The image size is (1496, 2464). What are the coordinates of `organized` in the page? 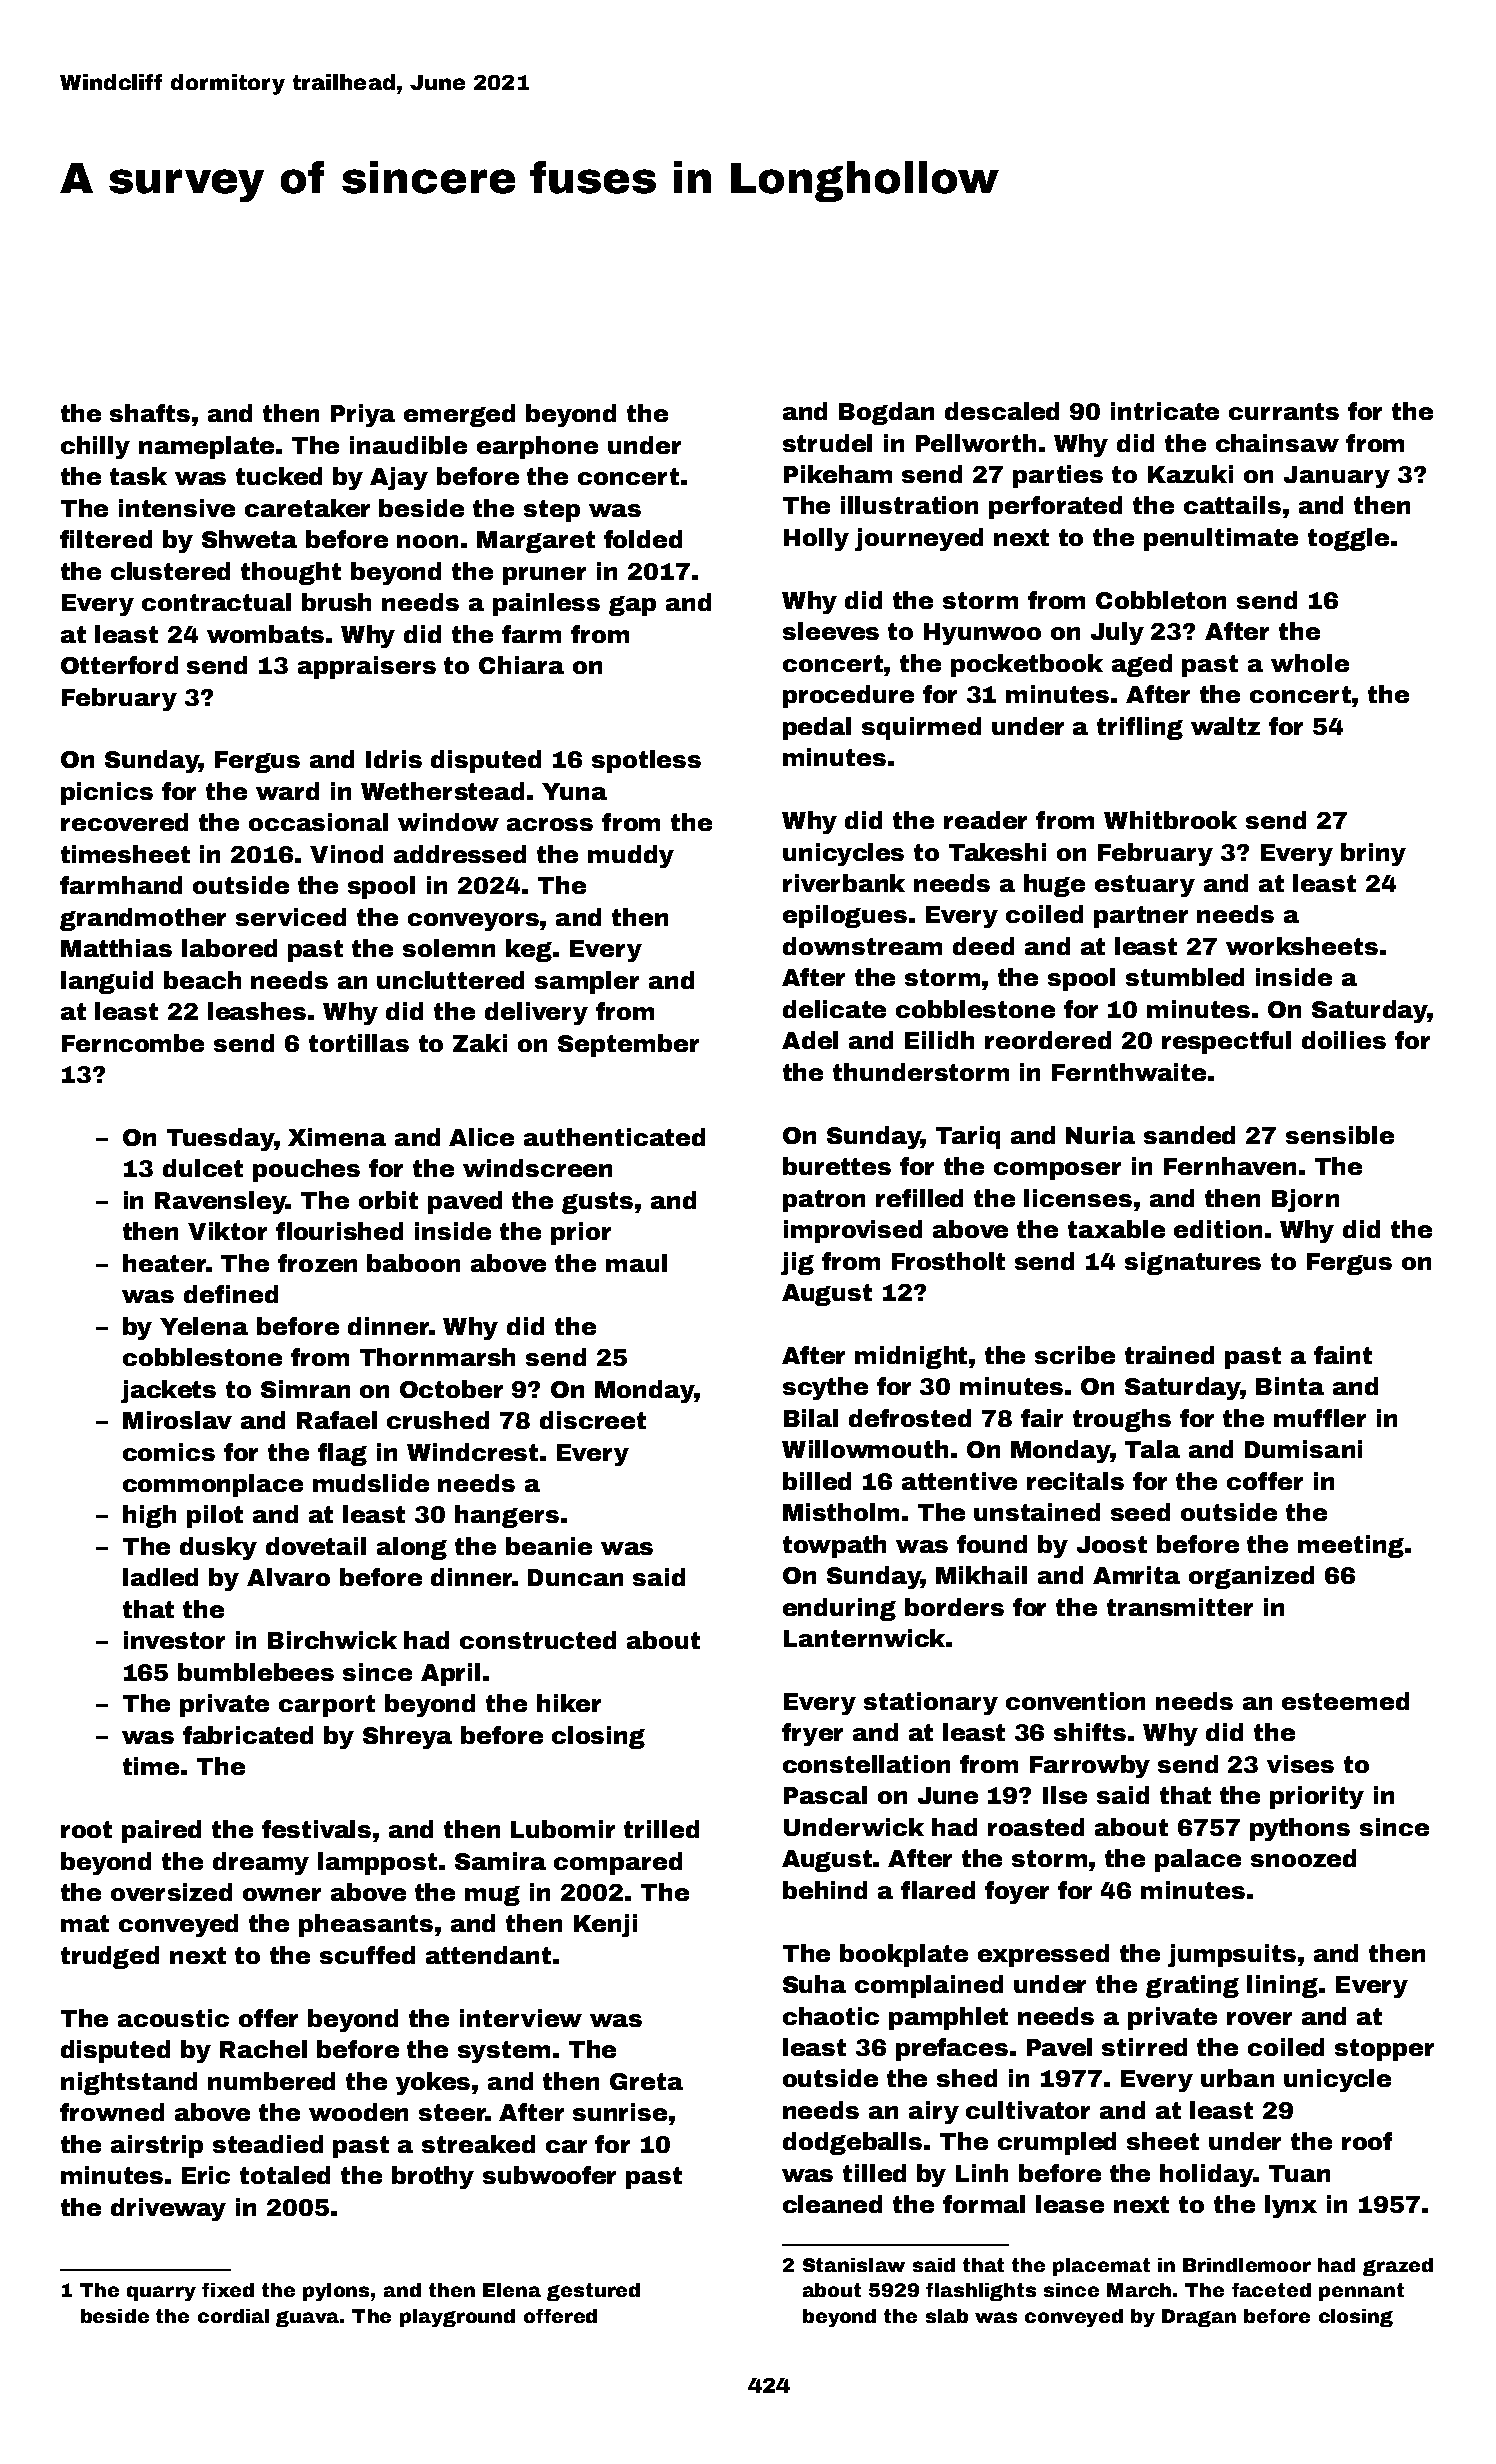 It's located at (1251, 1577).
